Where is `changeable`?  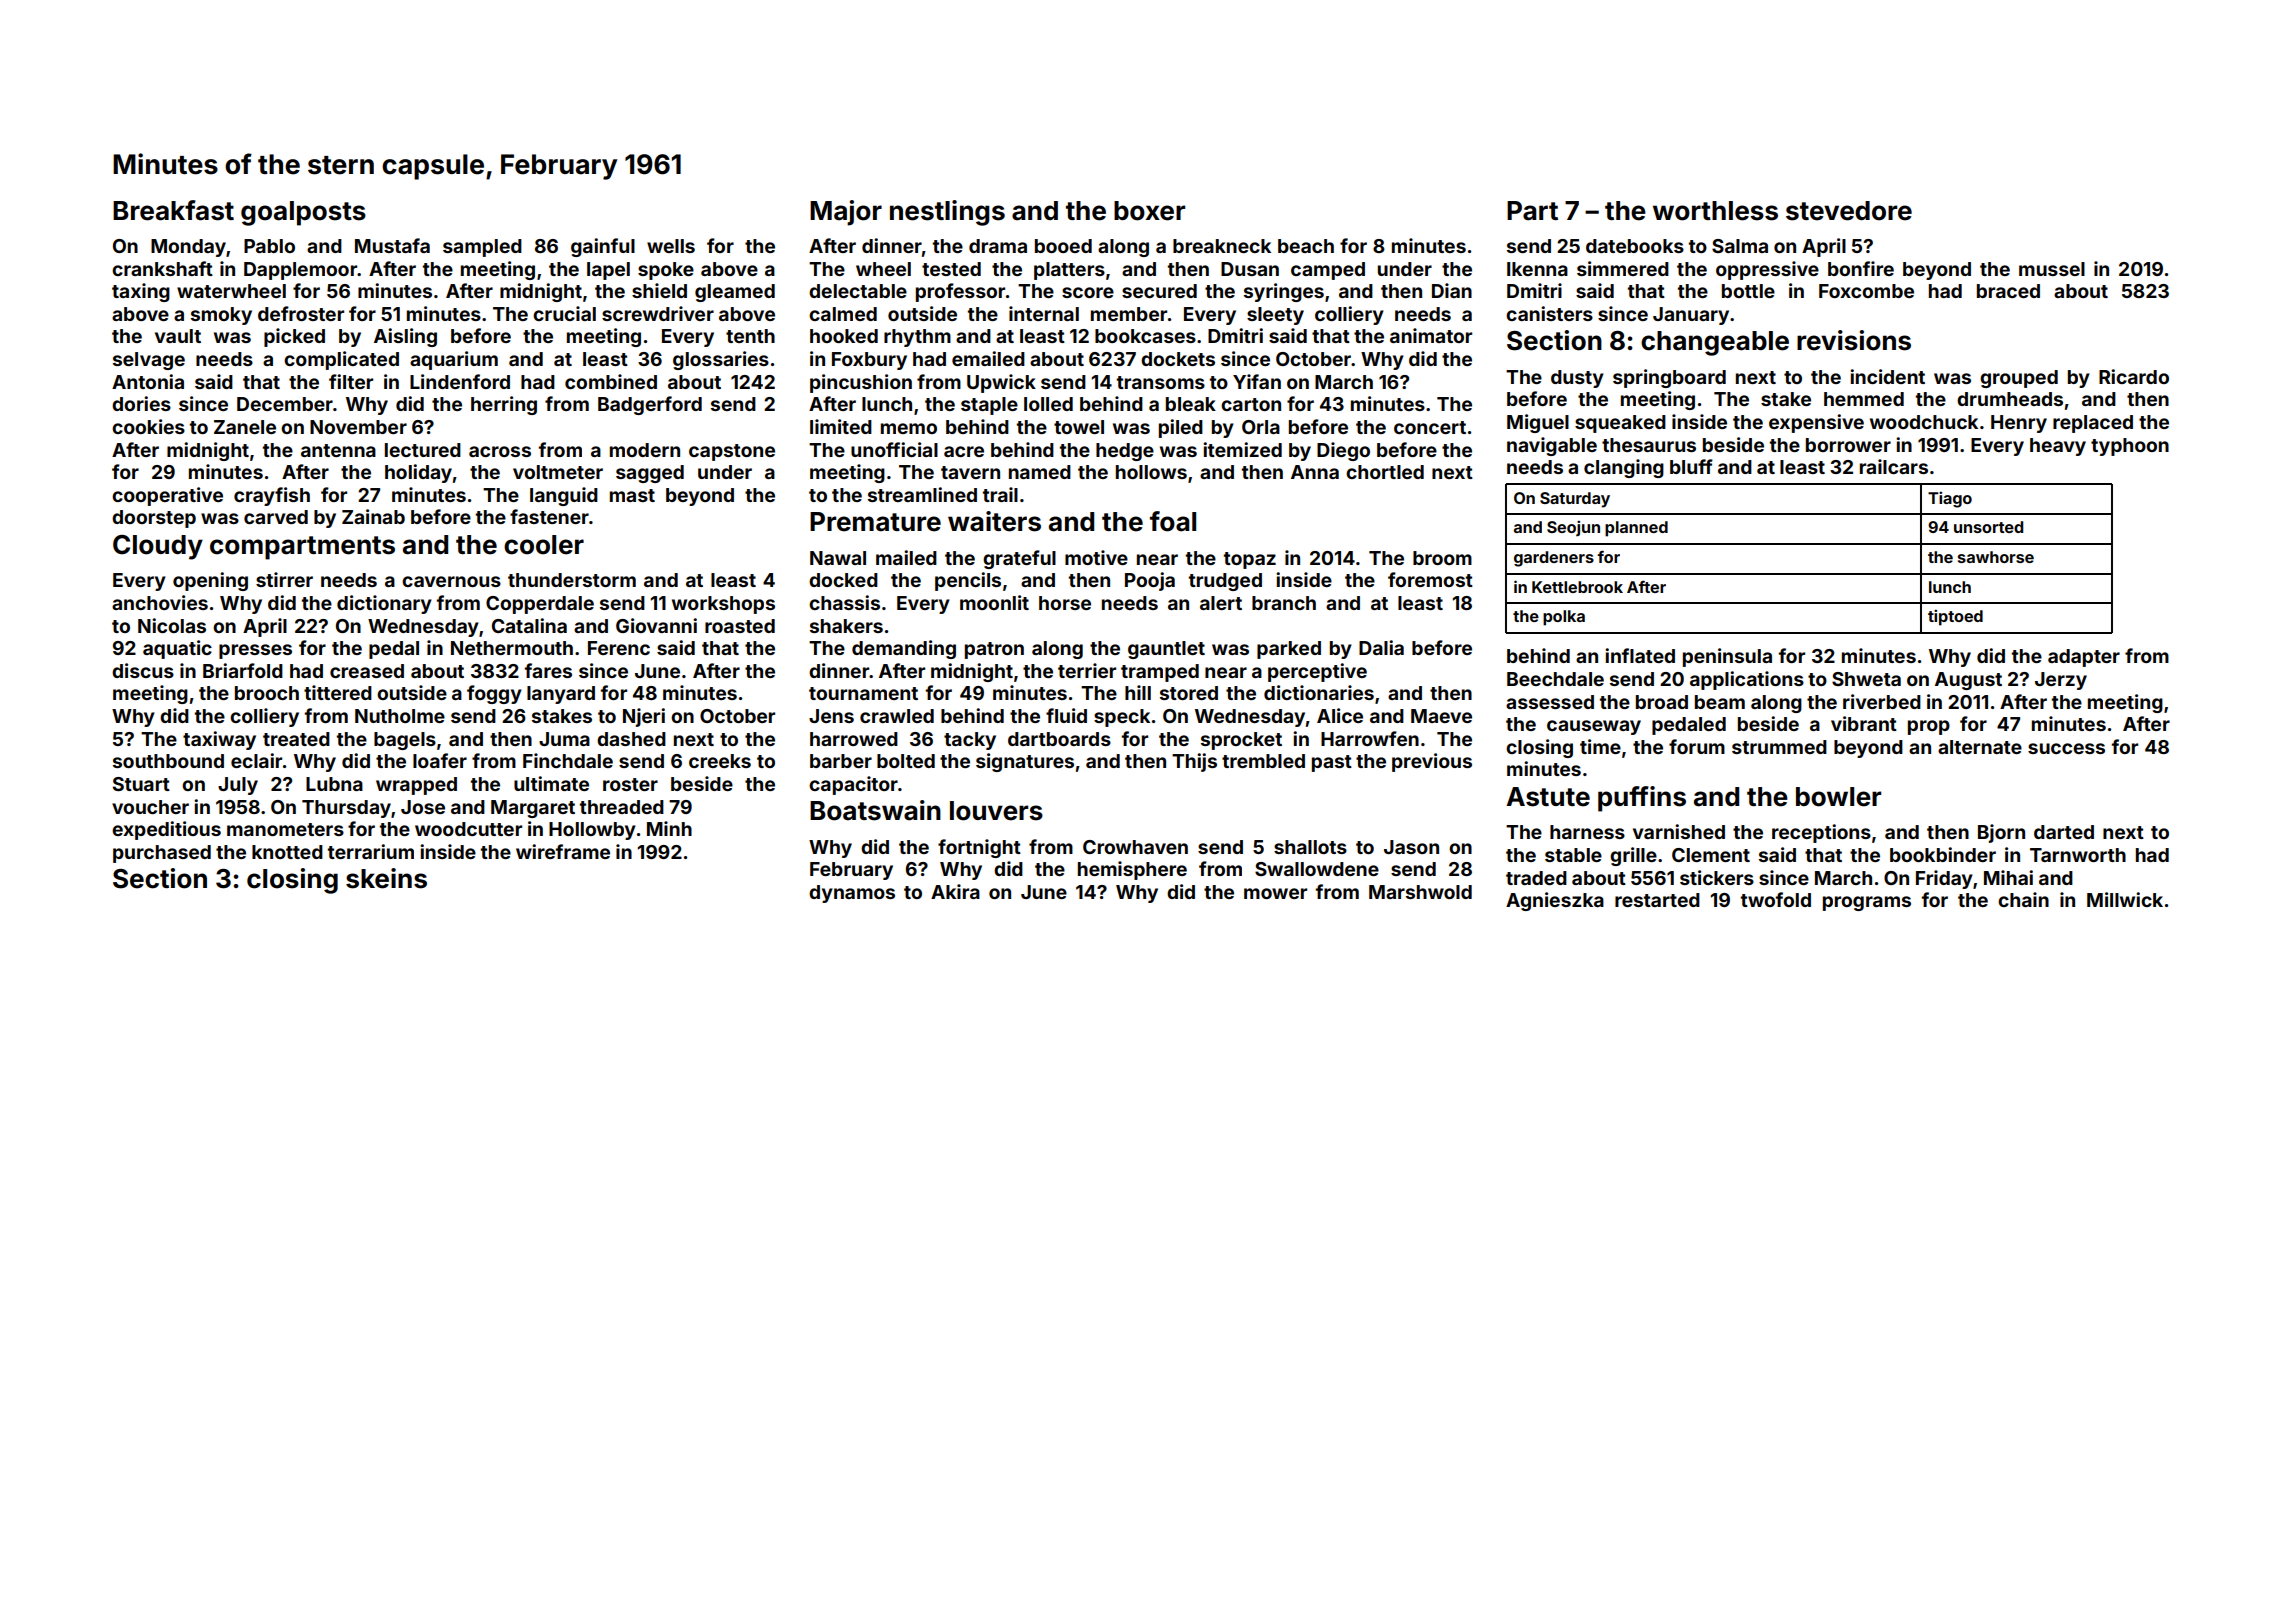 changeable is located at coordinates (1715, 343).
